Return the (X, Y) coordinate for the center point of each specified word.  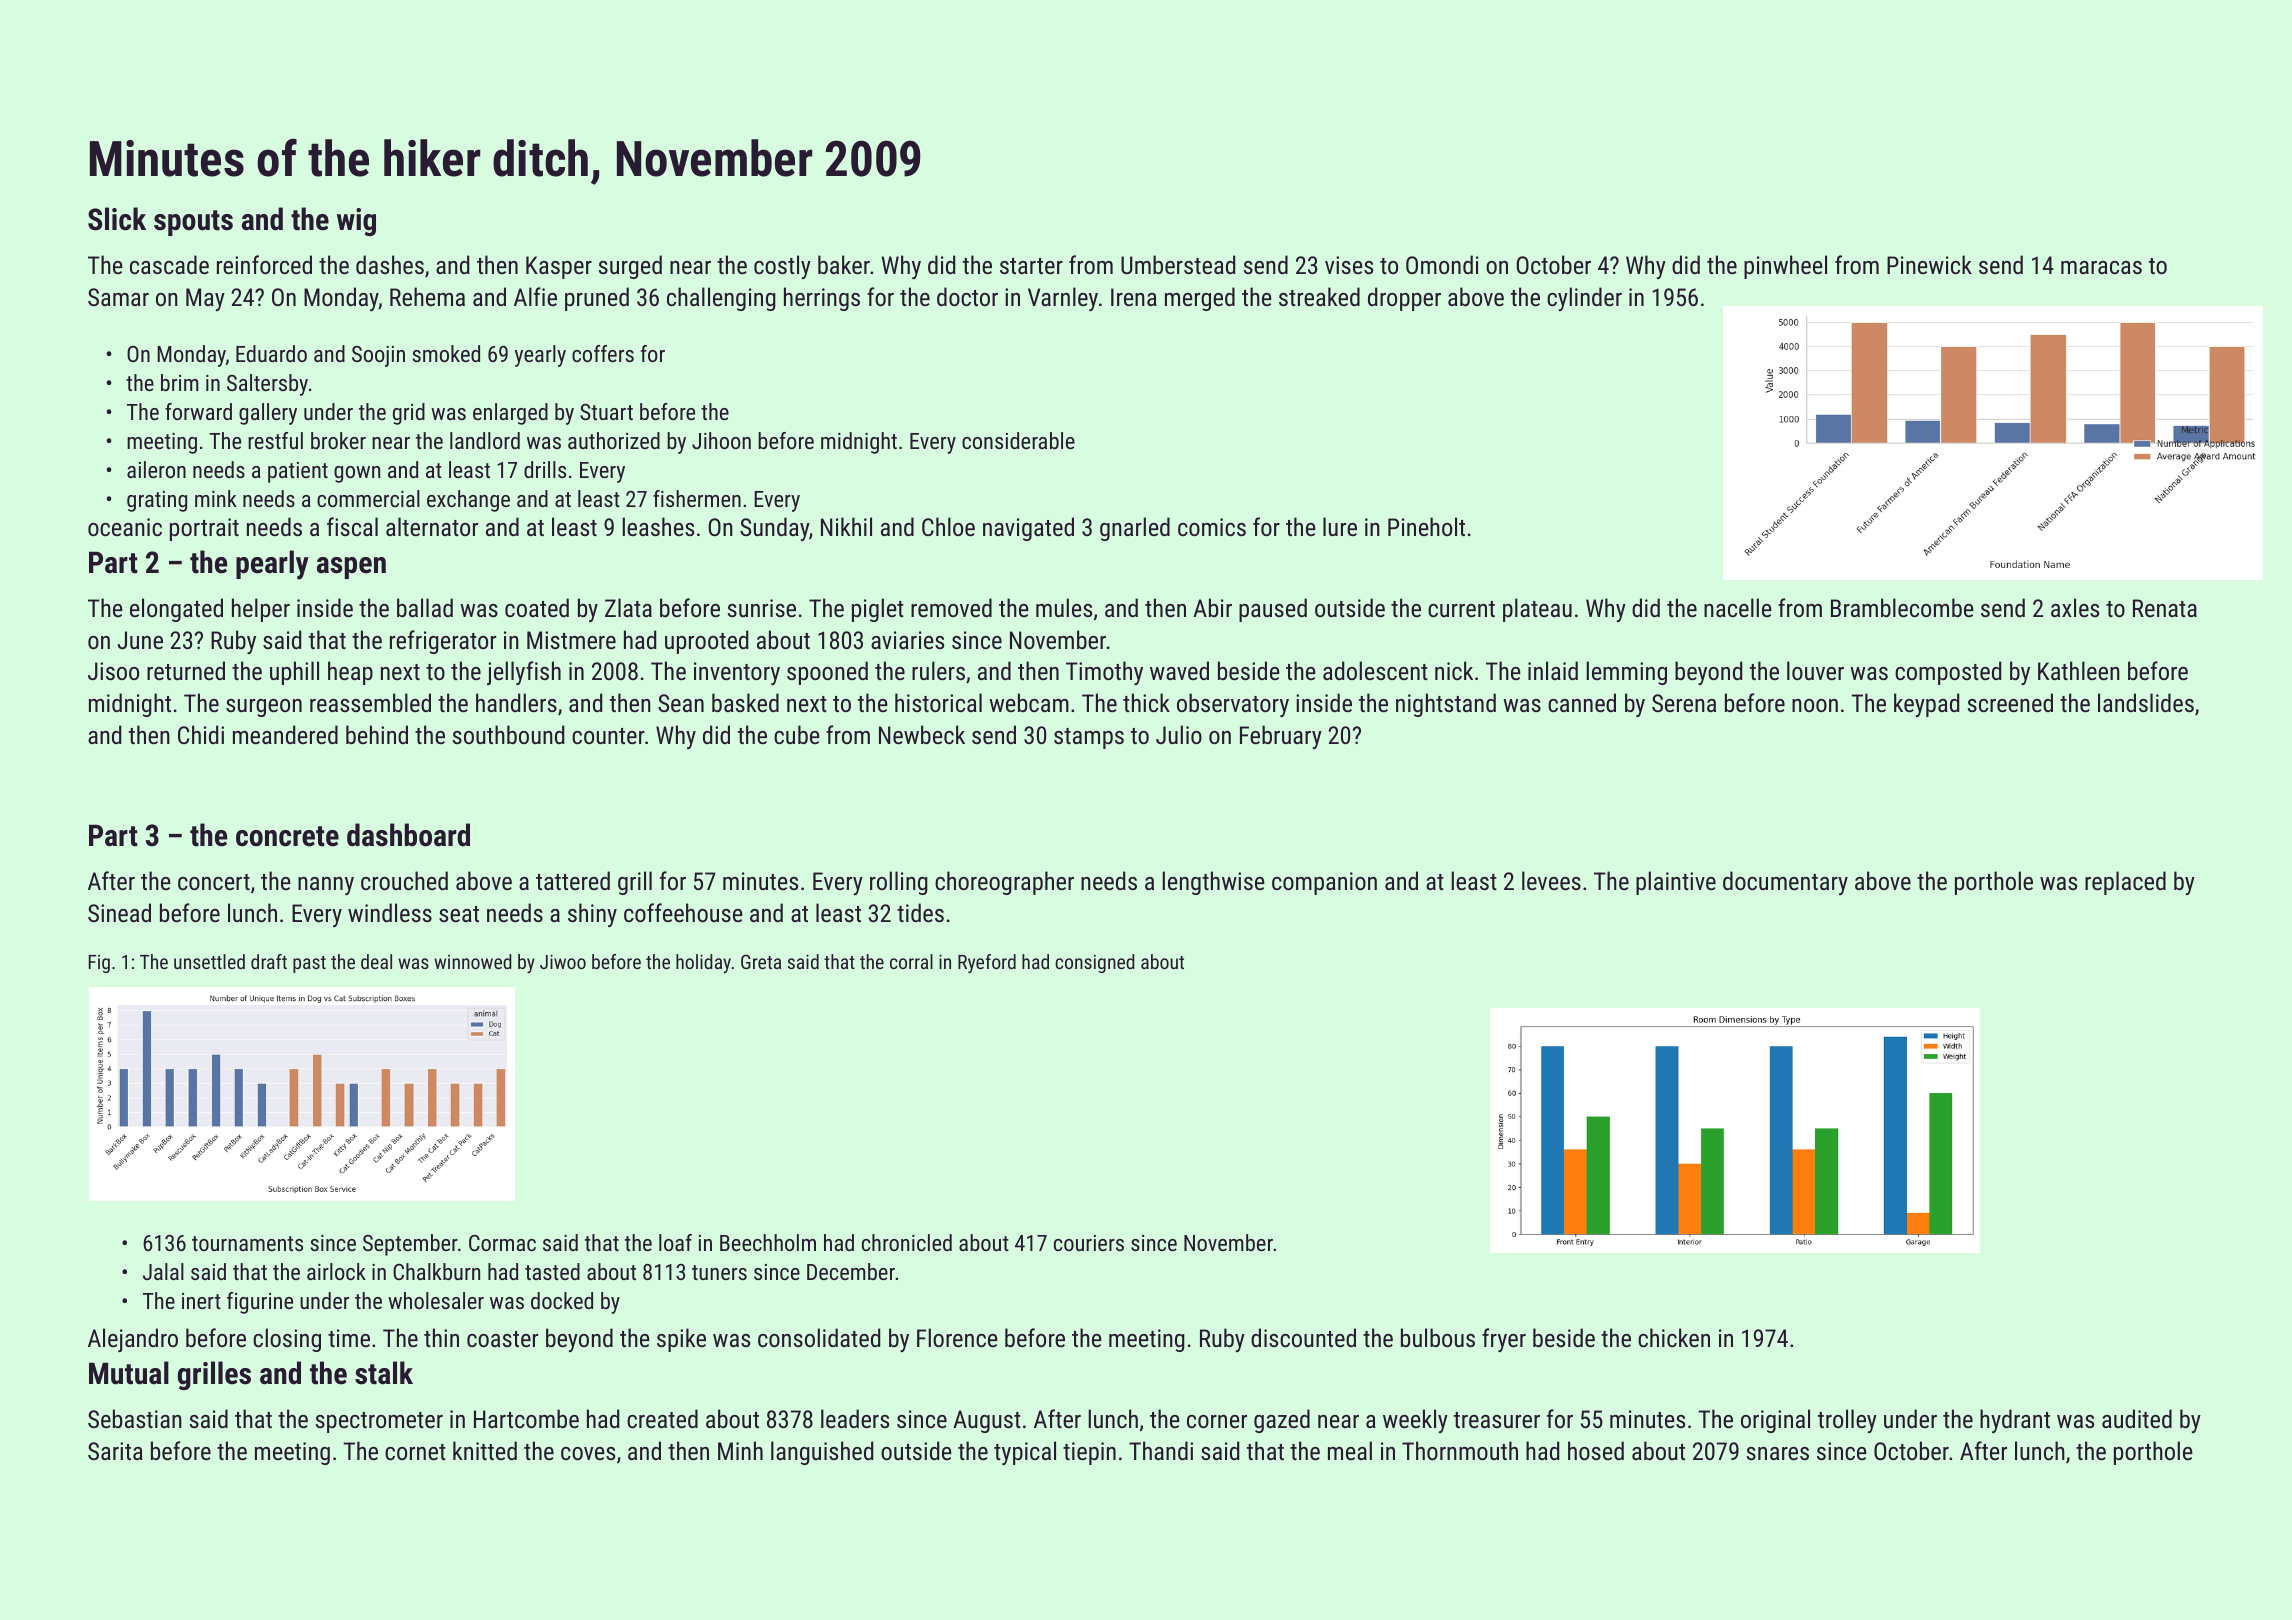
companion (1324, 883)
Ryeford (987, 963)
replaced (2125, 883)
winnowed (473, 961)
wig (356, 222)
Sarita (115, 1451)
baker (844, 264)
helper (261, 610)
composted (1948, 673)
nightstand (1446, 705)
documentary (1785, 883)
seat (459, 914)
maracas (2101, 267)
